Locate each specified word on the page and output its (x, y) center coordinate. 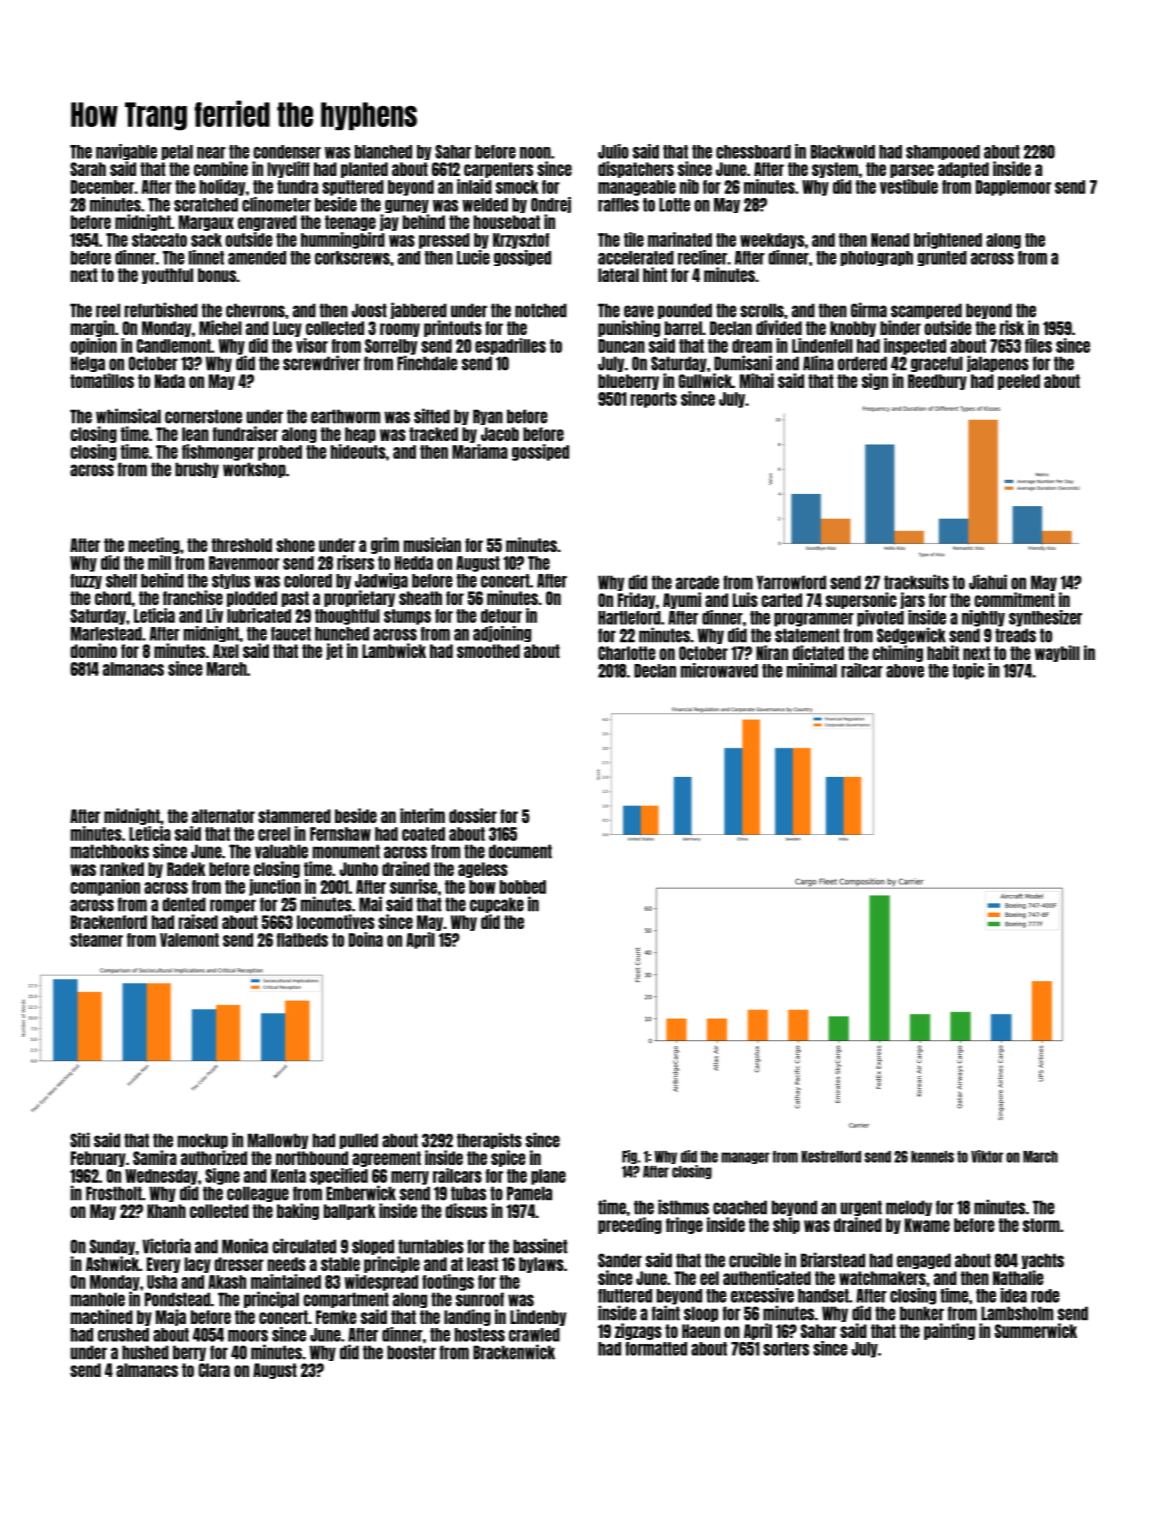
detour (501, 616)
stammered (294, 816)
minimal (812, 670)
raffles (618, 205)
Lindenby (538, 1317)
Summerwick (1036, 1330)
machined (102, 1316)
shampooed (943, 152)
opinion (93, 346)
